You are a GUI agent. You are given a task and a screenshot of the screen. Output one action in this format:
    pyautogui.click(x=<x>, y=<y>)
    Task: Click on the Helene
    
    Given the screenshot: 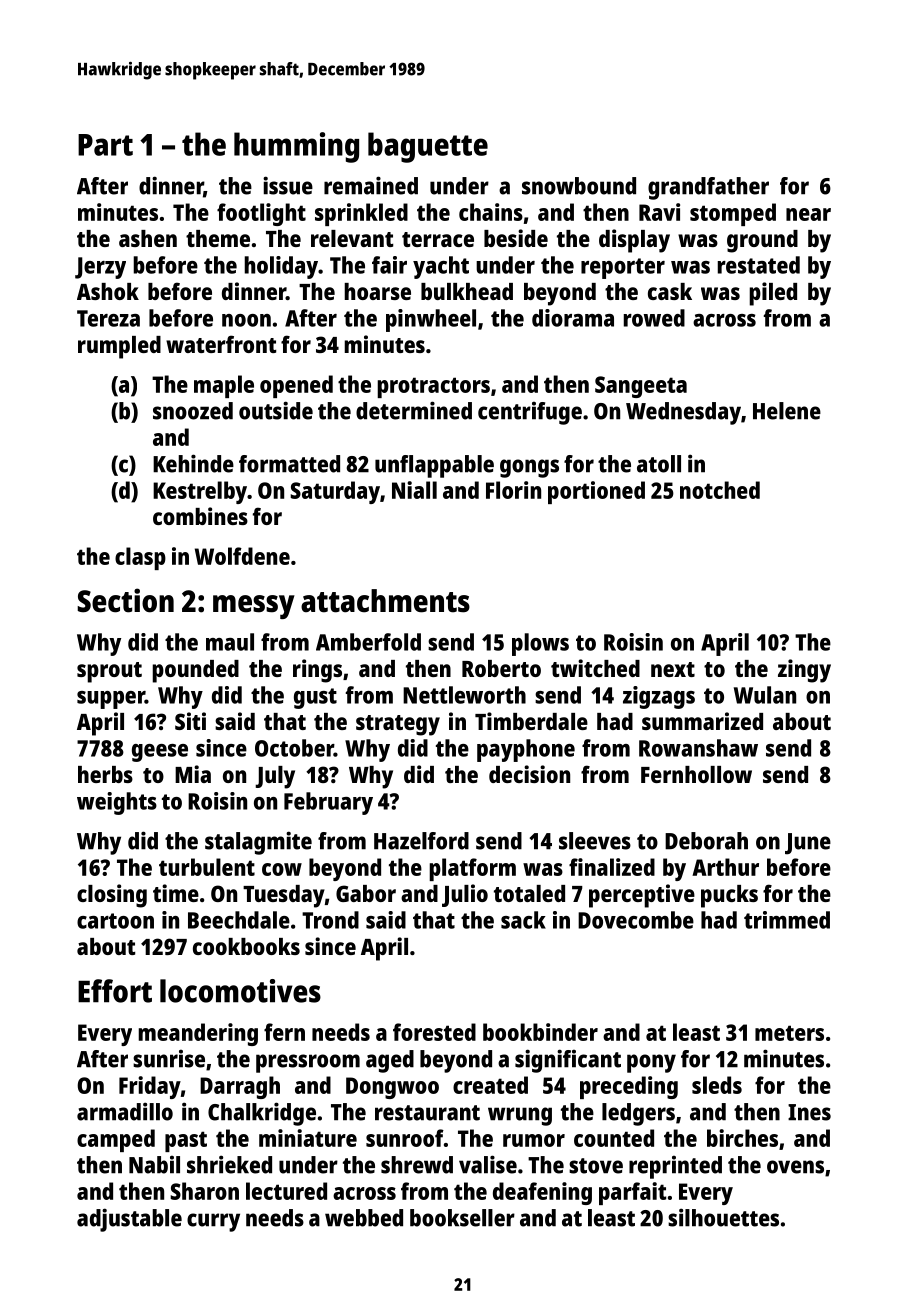 What is the action you would take?
    pyautogui.click(x=787, y=411)
